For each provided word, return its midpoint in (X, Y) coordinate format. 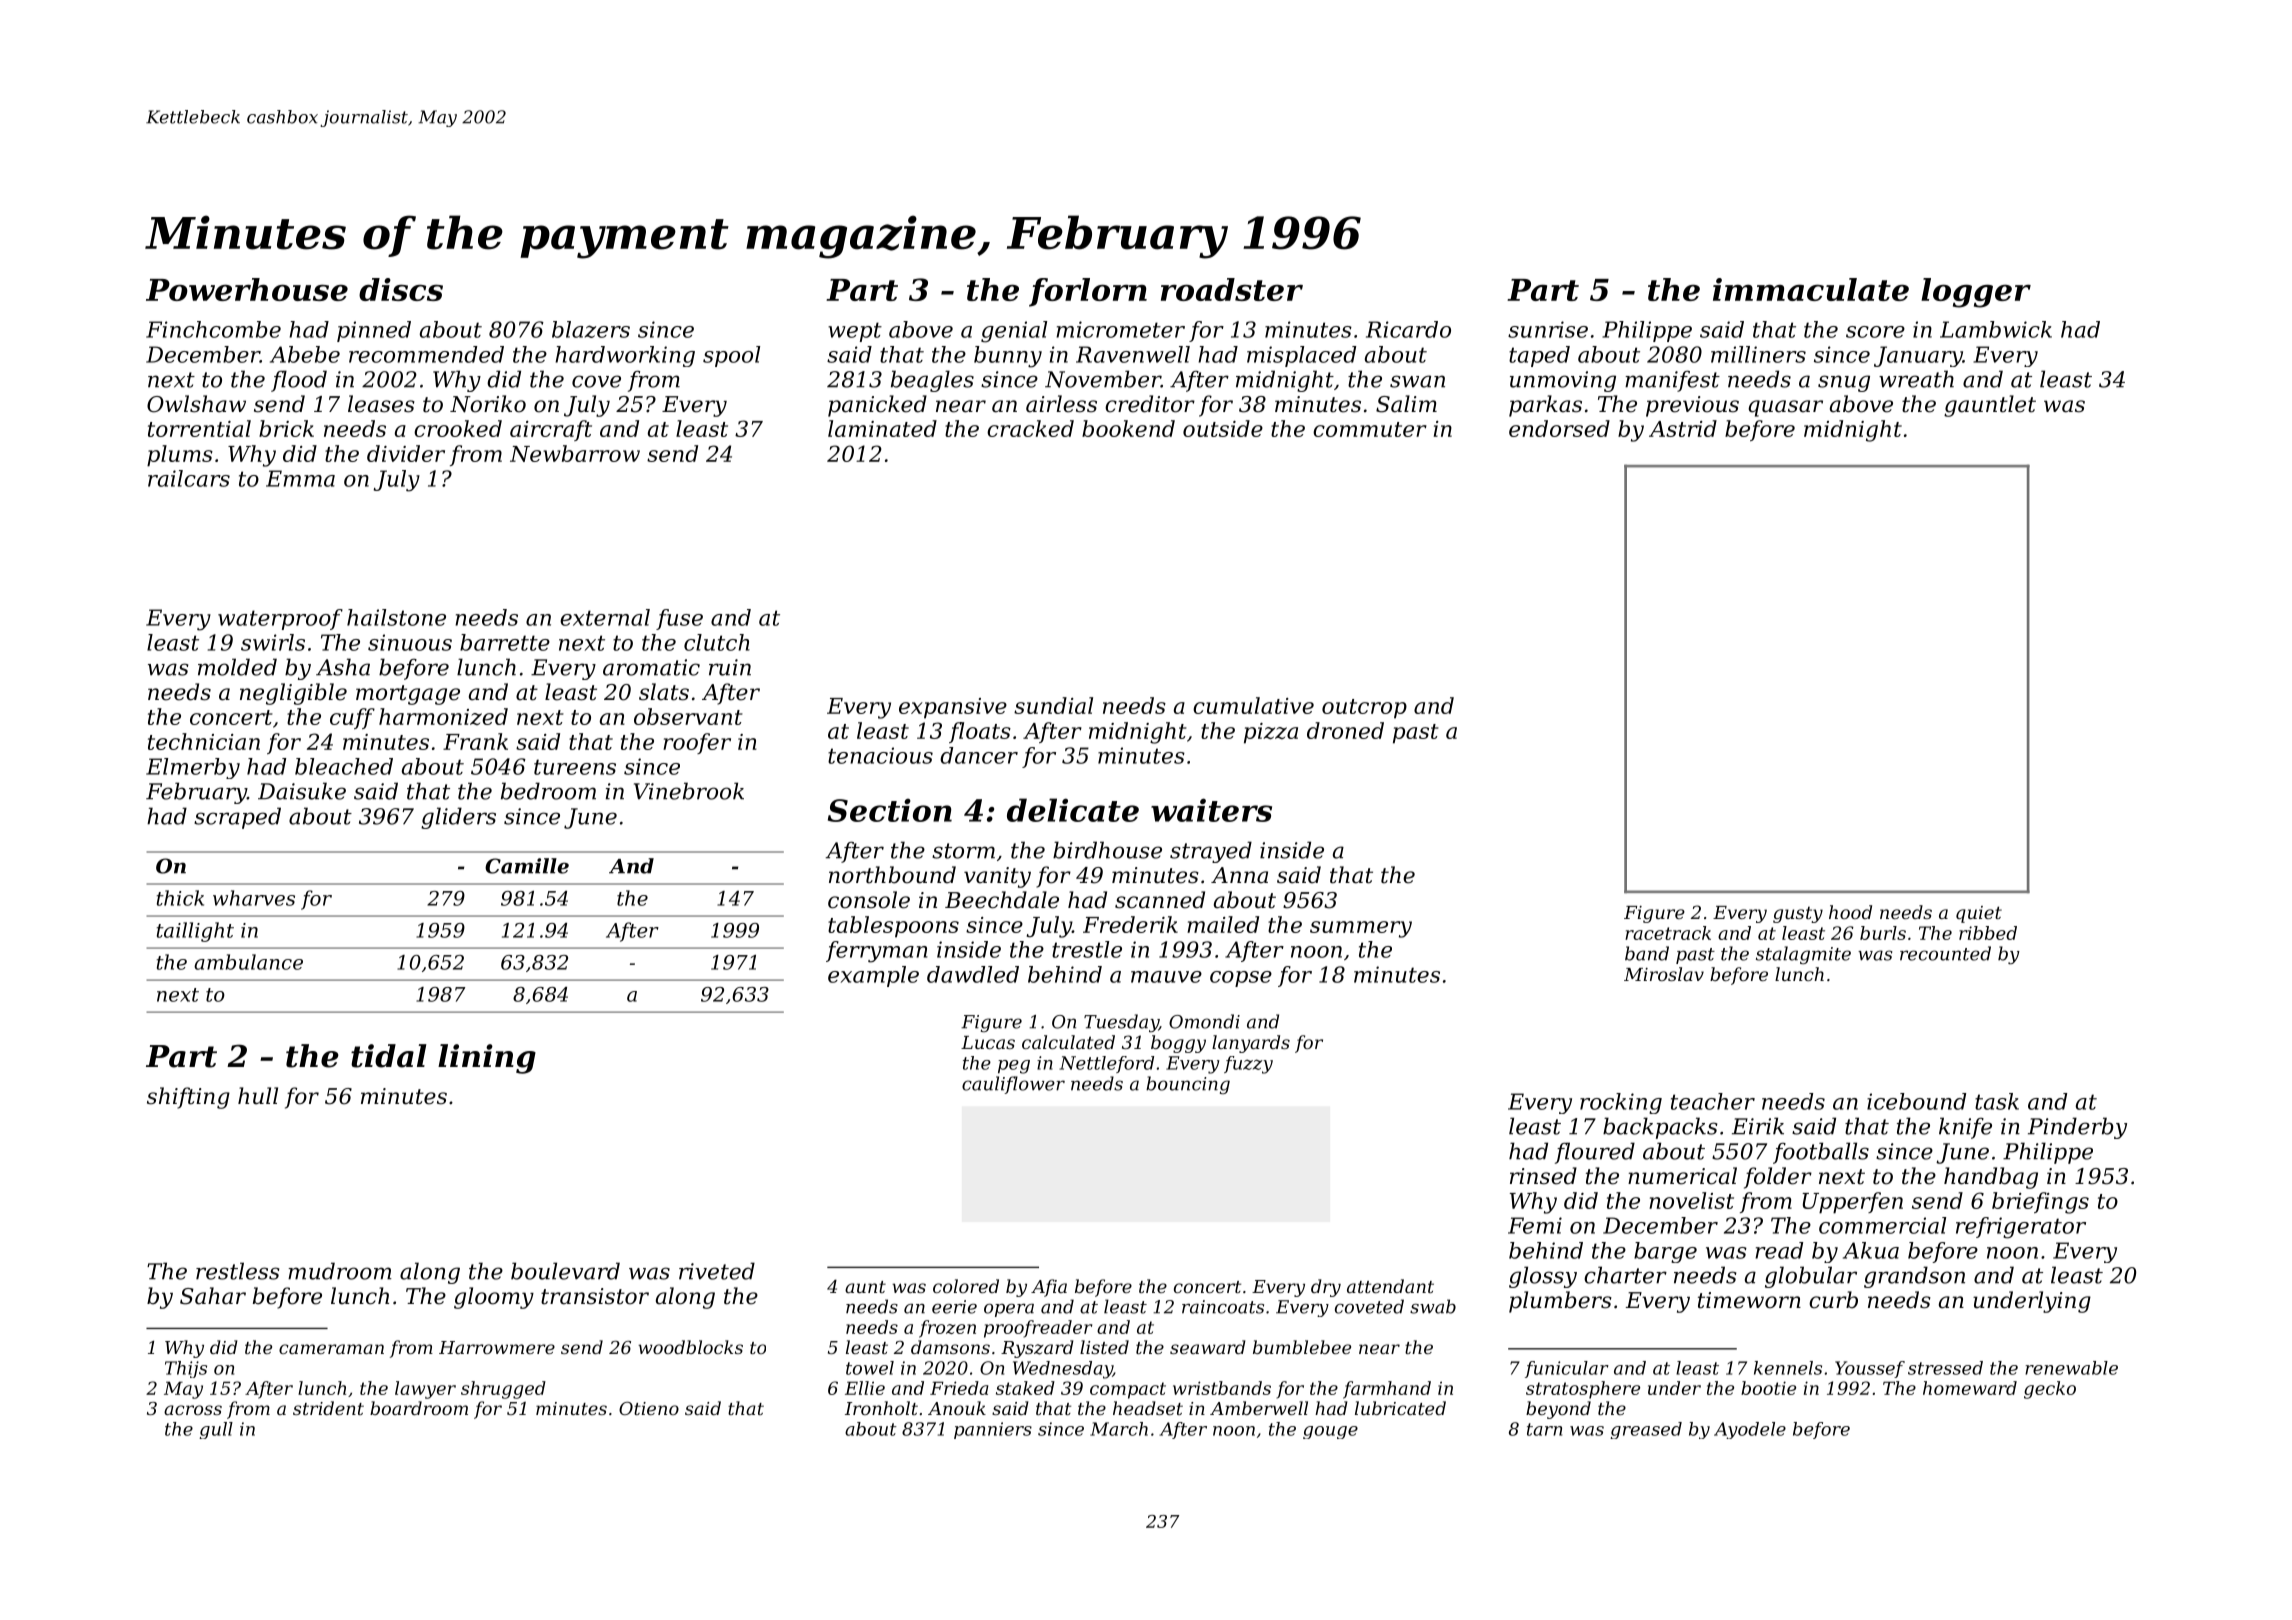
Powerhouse (247, 289)
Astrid (1683, 428)
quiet (1979, 914)
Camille (527, 866)
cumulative (1253, 705)
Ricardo (1408, 329)
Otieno (649, 1408)
